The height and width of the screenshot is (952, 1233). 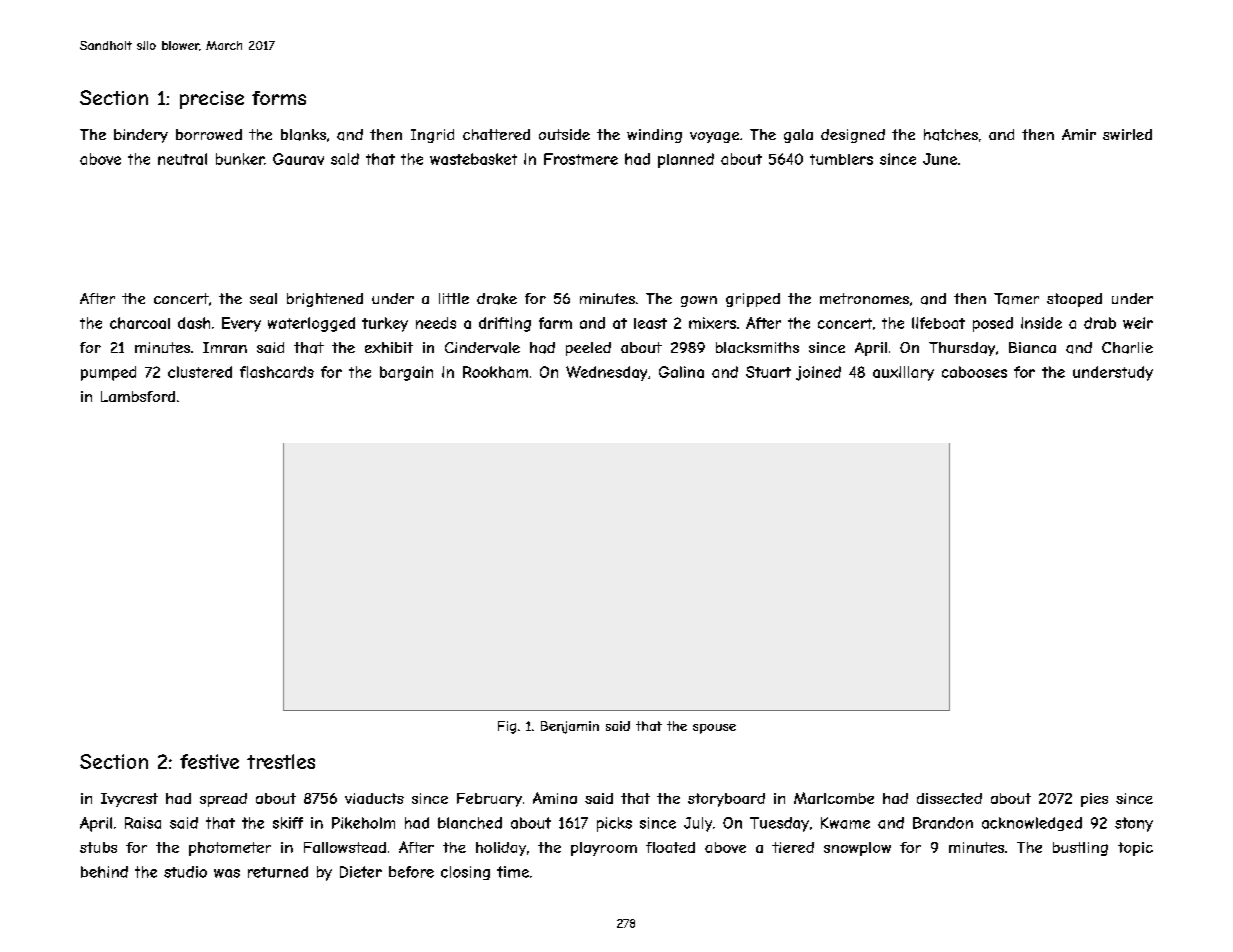 What do you see at coordinates (1074, 300) in the screenshot?
I see `stooped` at bounding box center [1074, 300].
